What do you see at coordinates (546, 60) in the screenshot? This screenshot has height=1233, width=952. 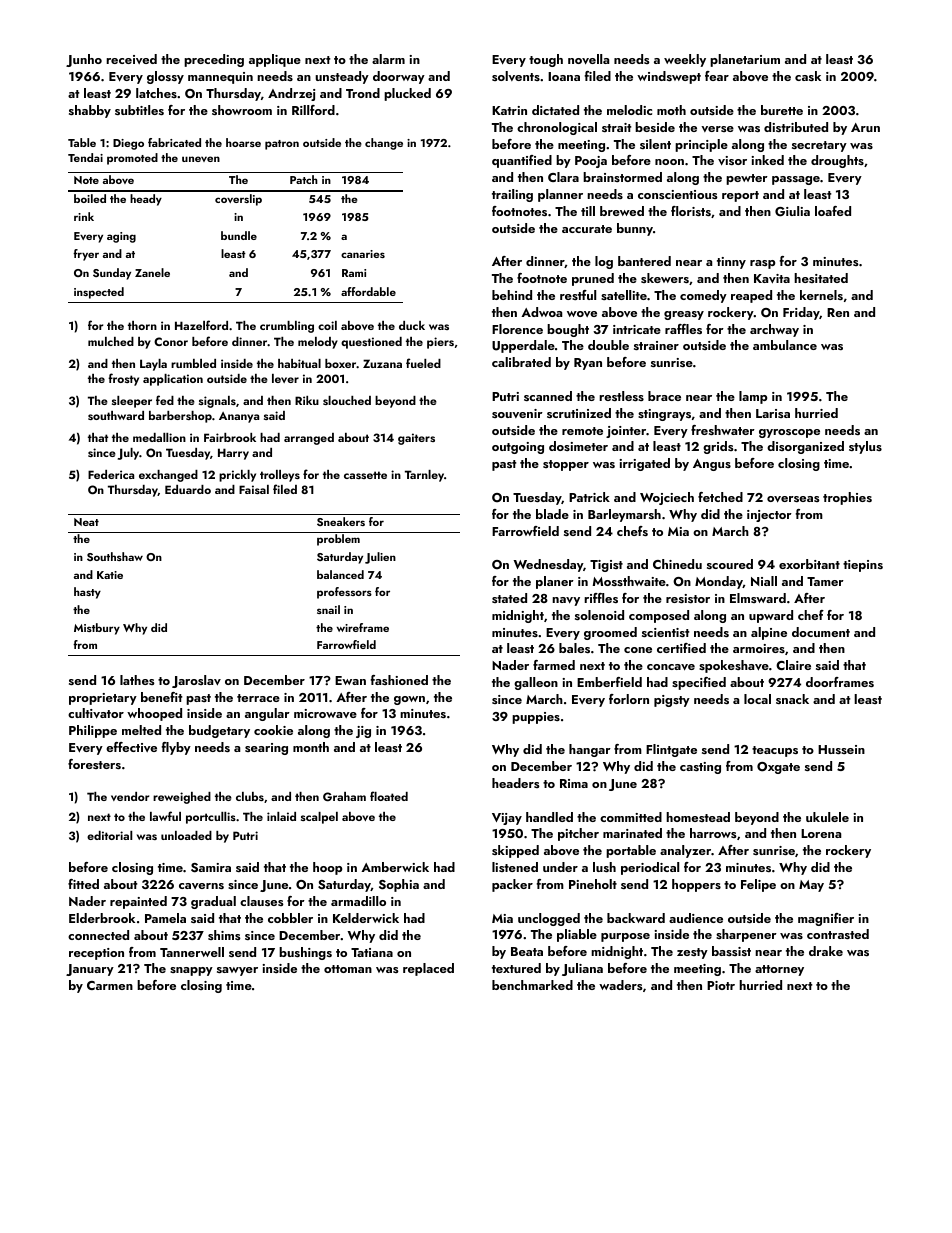 I see `tough` at bounding box center [546, 60].
